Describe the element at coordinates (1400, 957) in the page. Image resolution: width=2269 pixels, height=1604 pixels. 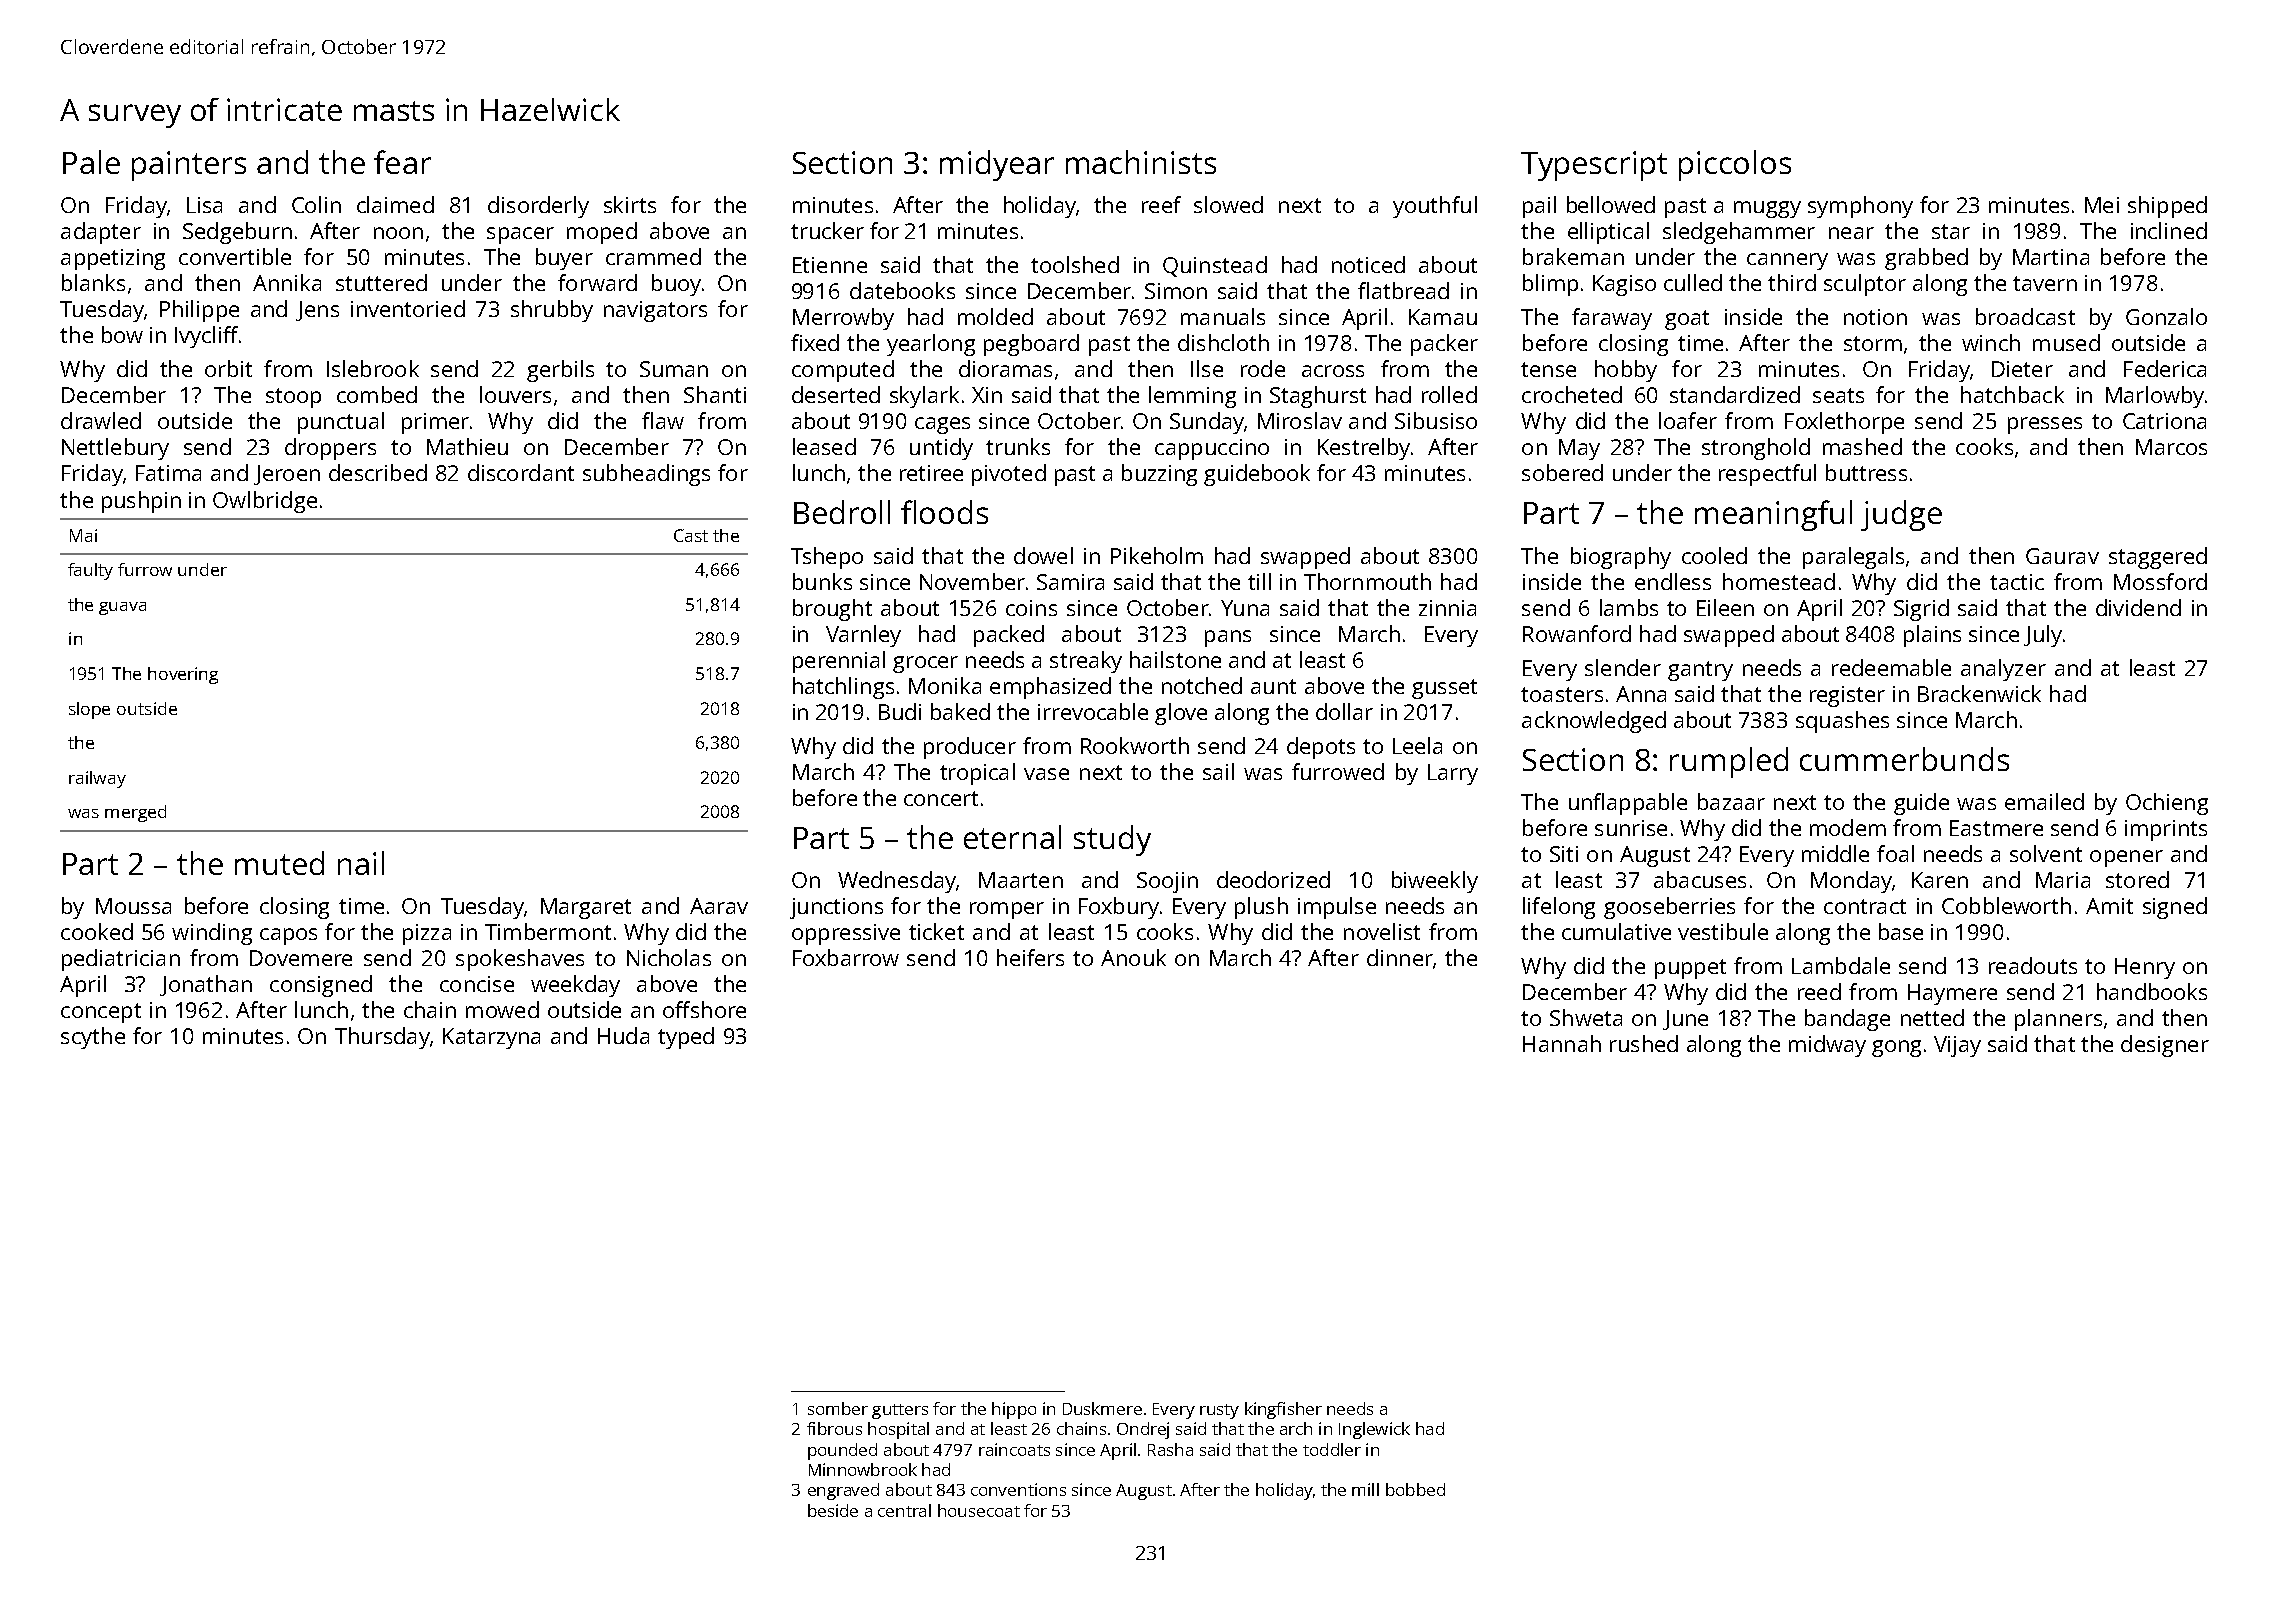
I see `dinner` at that location.
